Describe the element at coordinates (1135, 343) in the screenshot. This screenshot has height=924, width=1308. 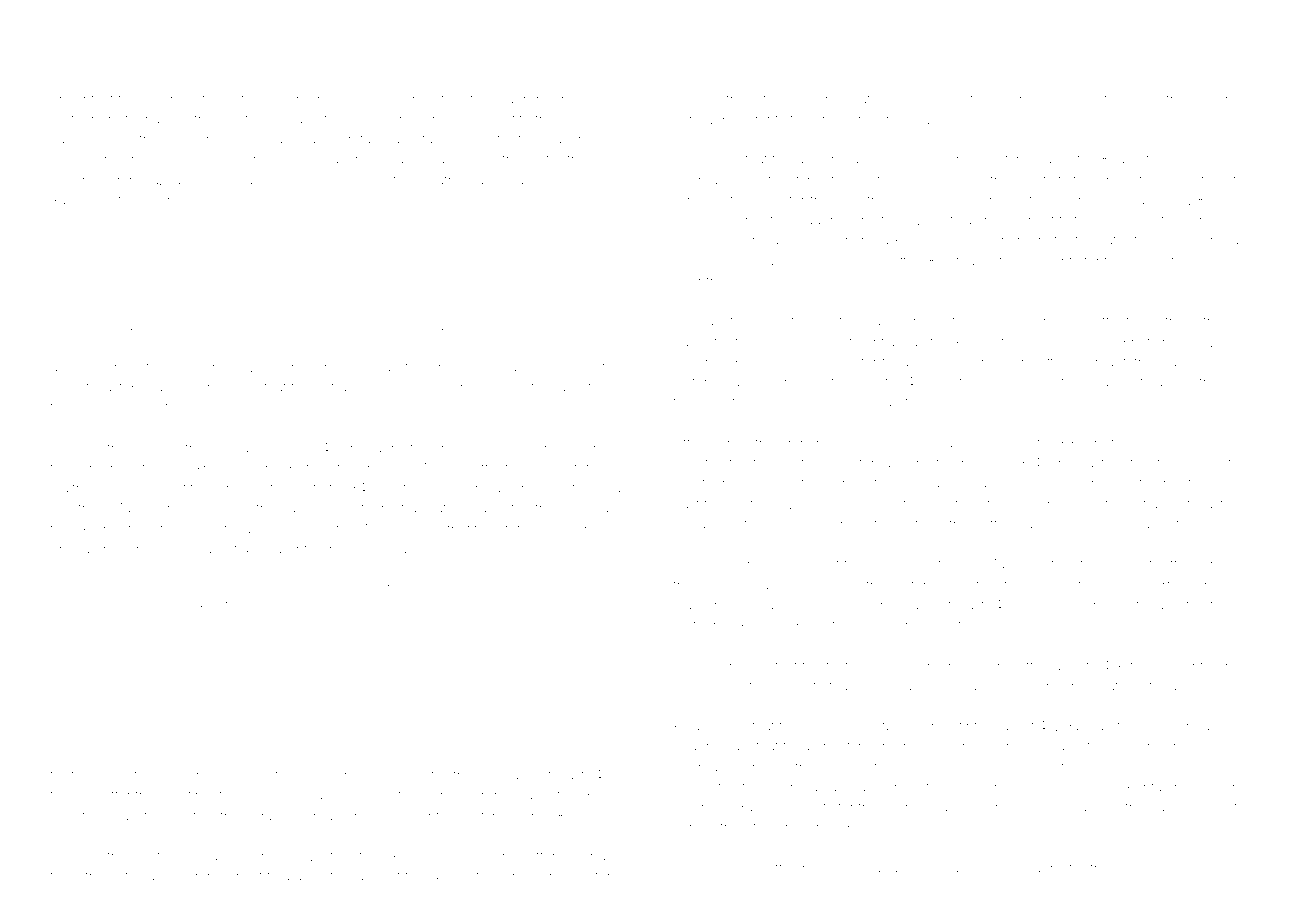
I see `Birgit` at that location.
